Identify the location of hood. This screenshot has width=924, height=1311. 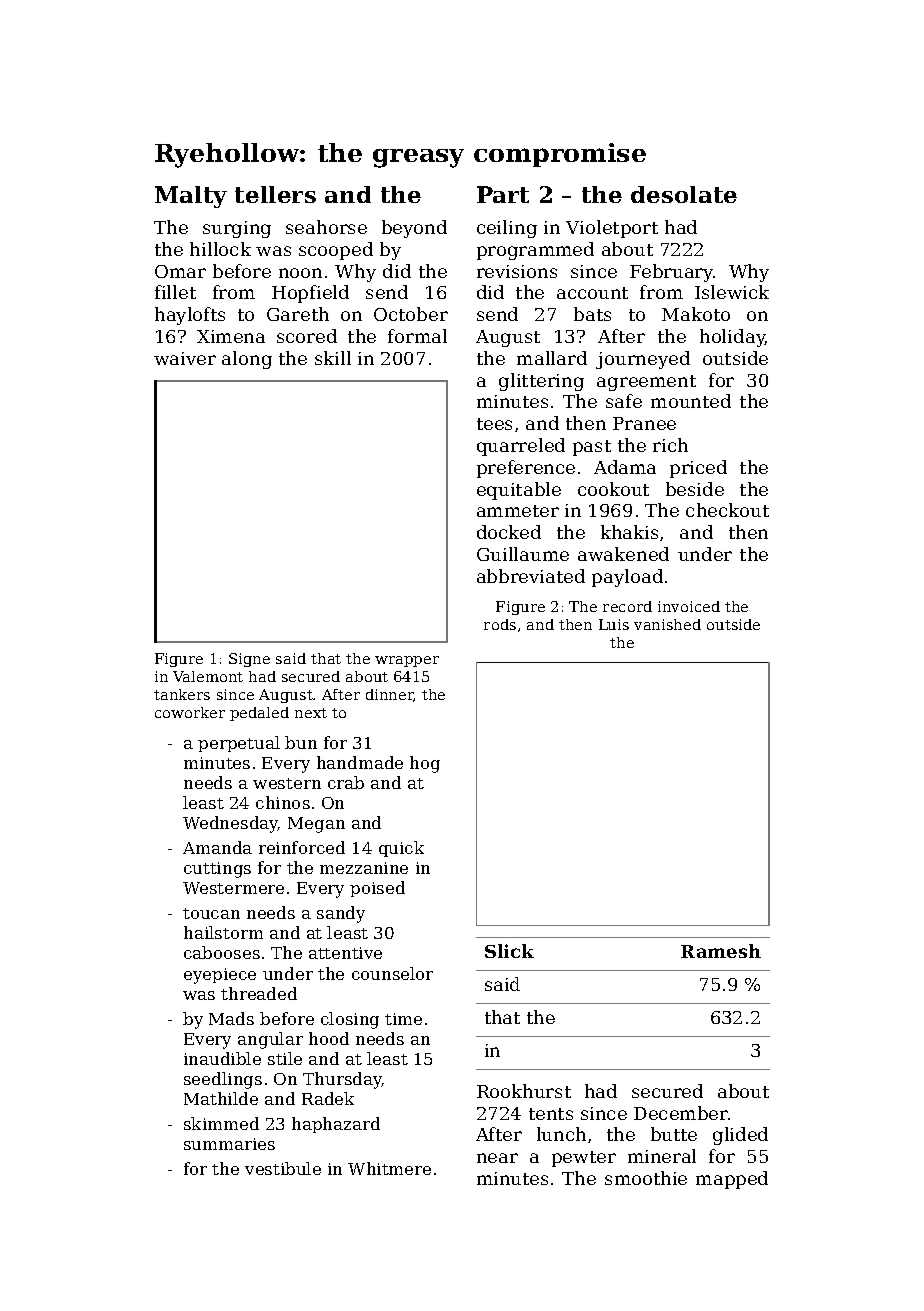
(329, 1038).
